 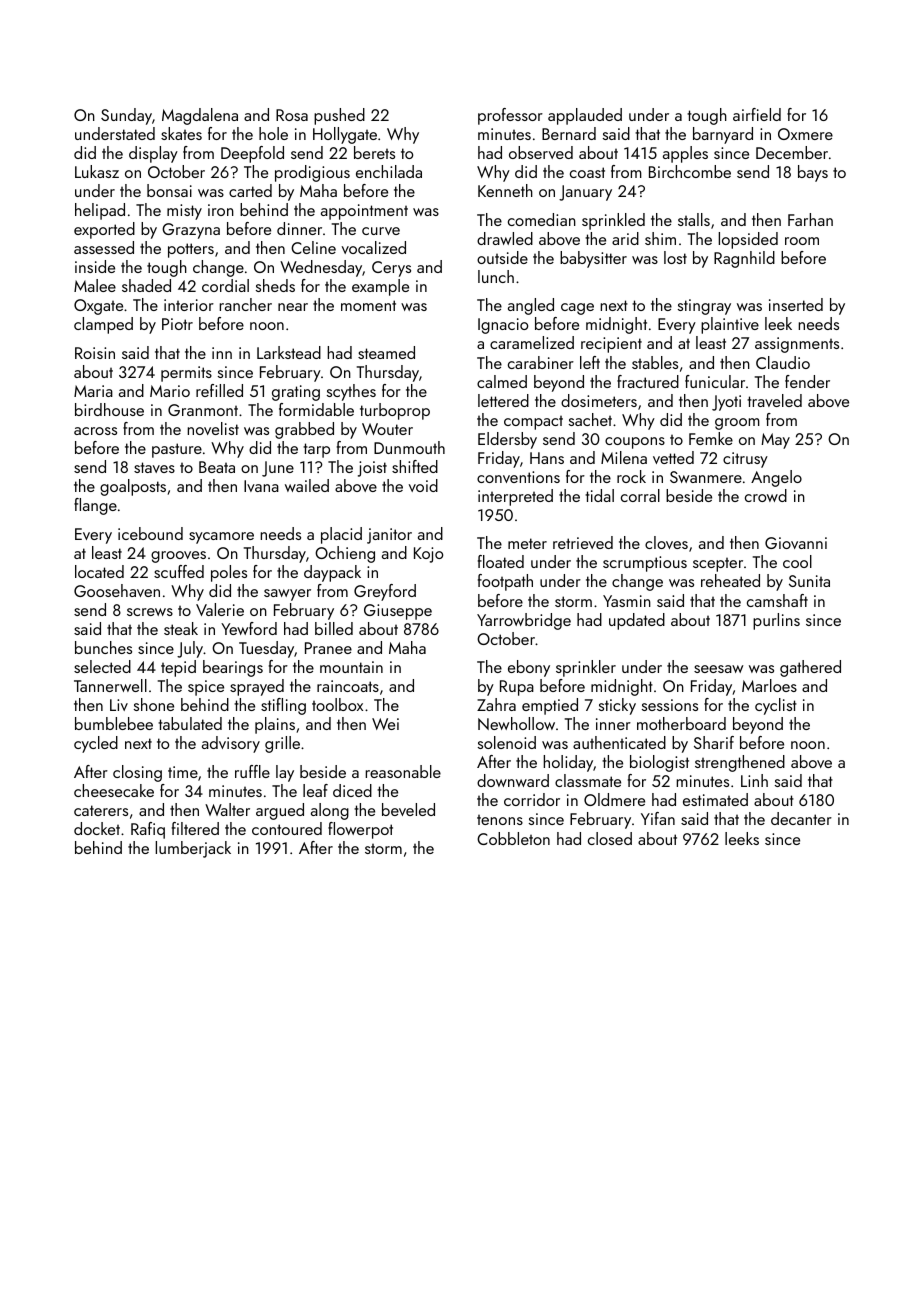 What do you see at coordinates (515, 497) in the screenshot?
I see `interpreted` at bounding box center [515, 497].
